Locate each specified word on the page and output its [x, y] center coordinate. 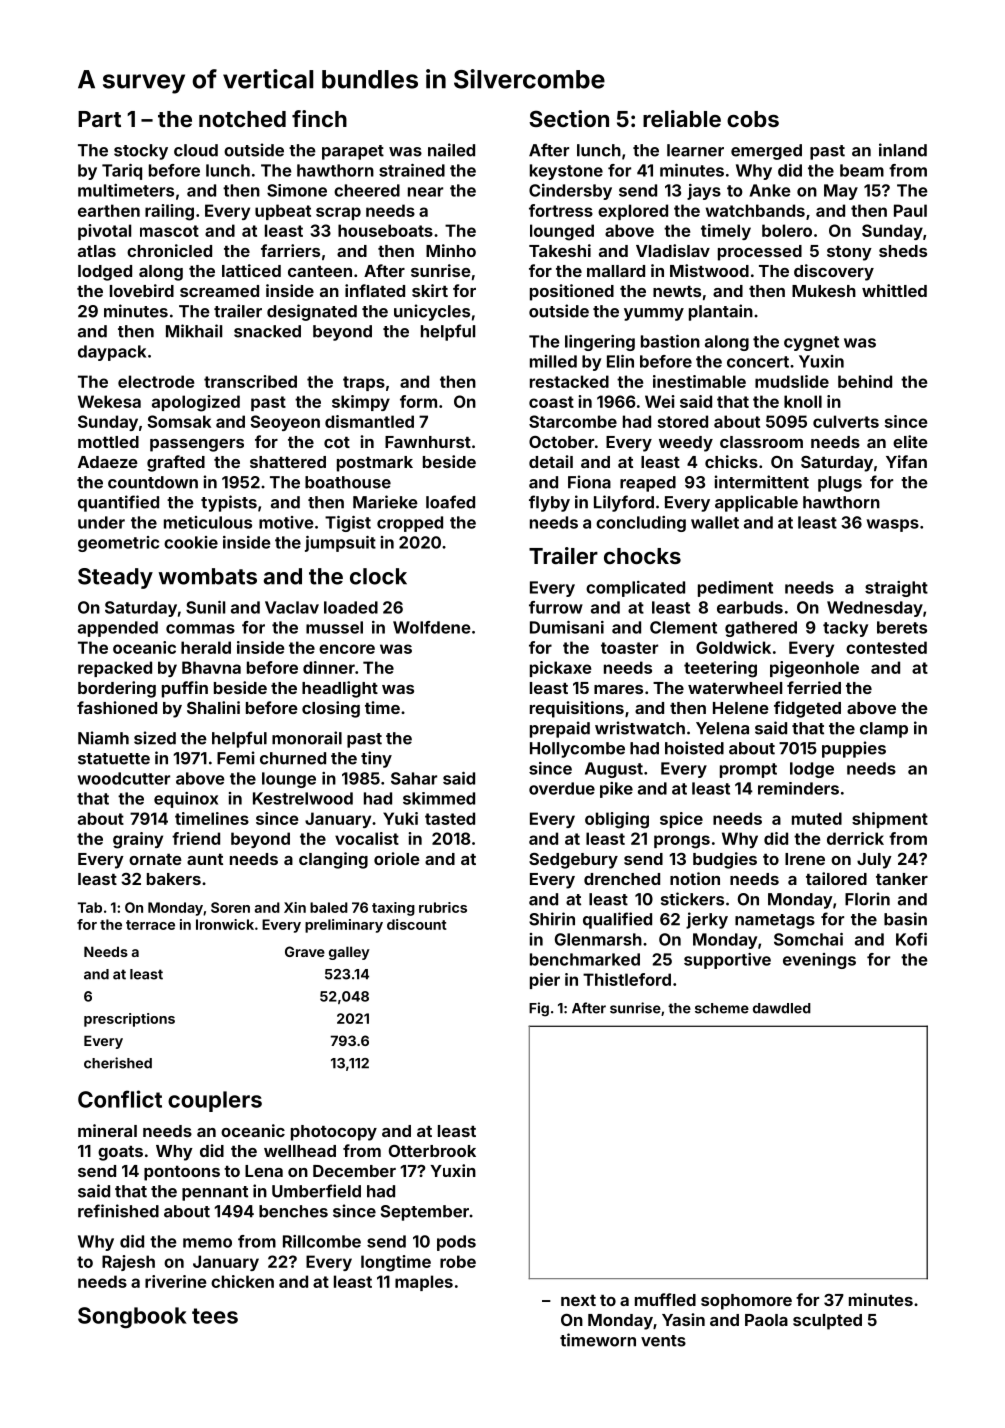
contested [886, 647]
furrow [556, 607]
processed [760, 253]
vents [663, 1341]
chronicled [169, 250]
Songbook [132, 1318]
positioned [572, 292]
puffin [185, 689]
